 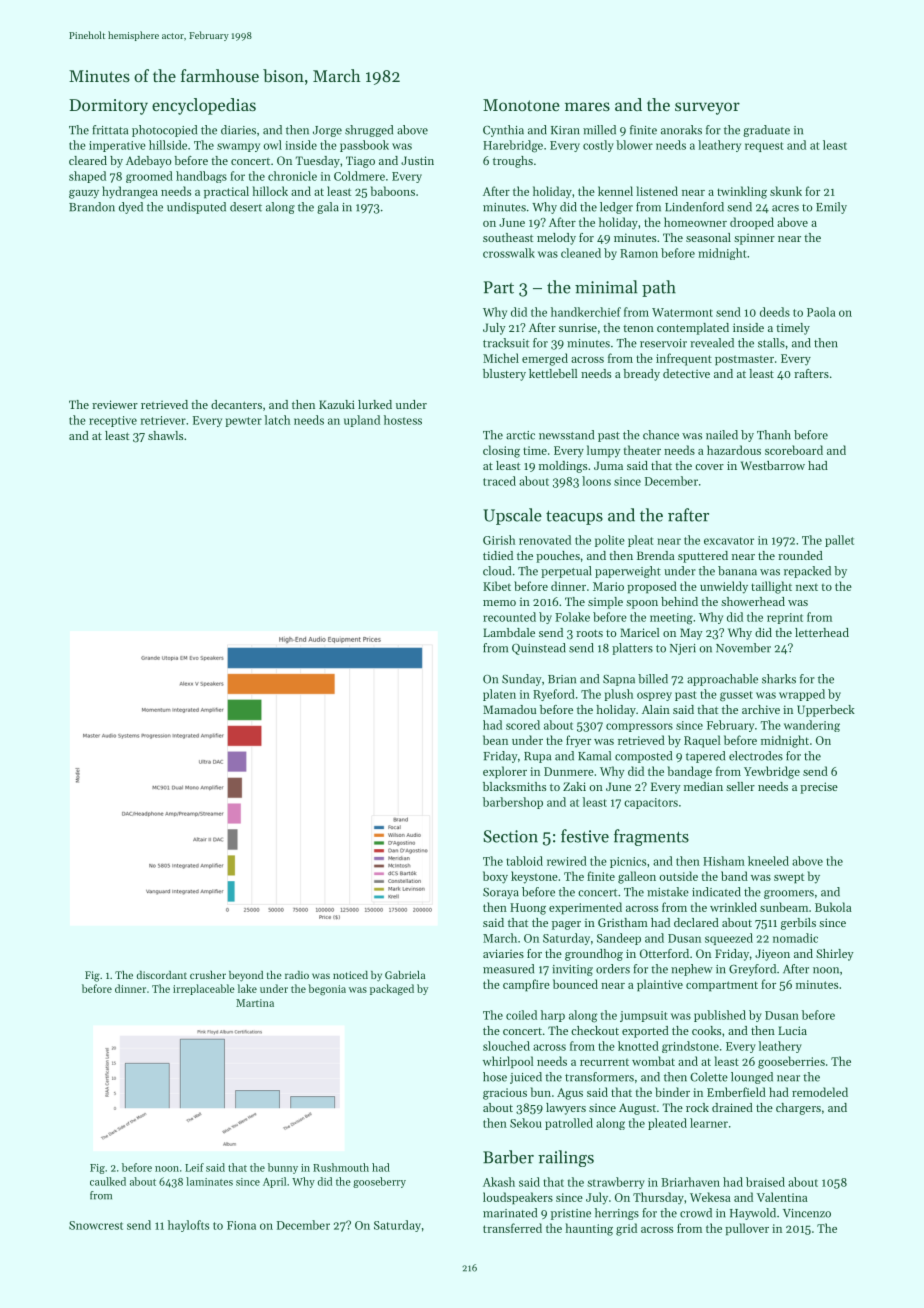 What do you see at coordinates (707, 108) in the image?
I see `surveyor` at bounding box center [707, 108].
